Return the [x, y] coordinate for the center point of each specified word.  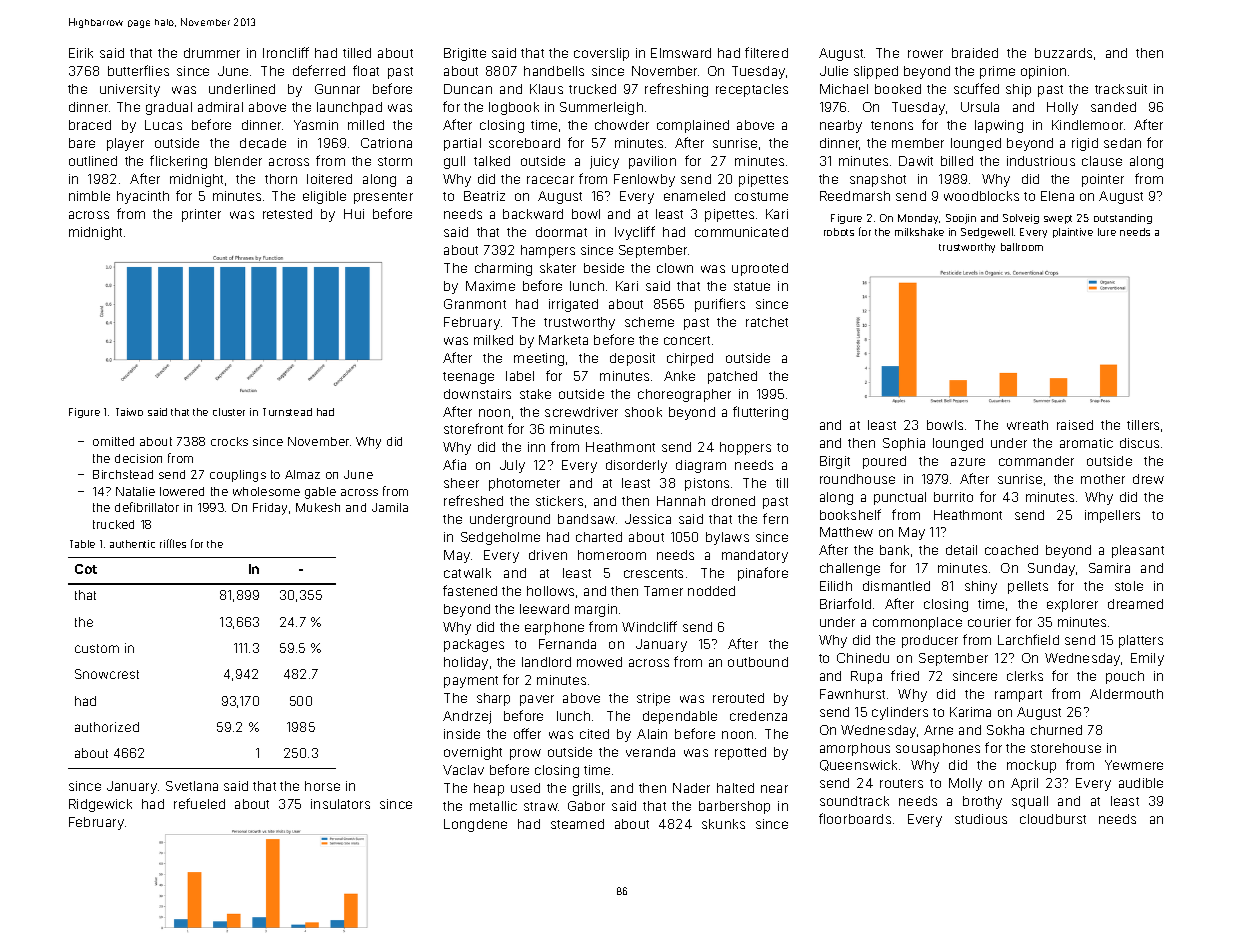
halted [735, 788]
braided [975, 53]
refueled [199, 803]
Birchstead [123, 474]
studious [981, 819]
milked [493, 340]
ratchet [767, 322]
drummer [212, 53]
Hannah [681, 501]
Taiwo [129, 412]
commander [1036, 461]
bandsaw [586, 519]
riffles [173, 543]
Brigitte [465, 54]
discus [1139, 443]
